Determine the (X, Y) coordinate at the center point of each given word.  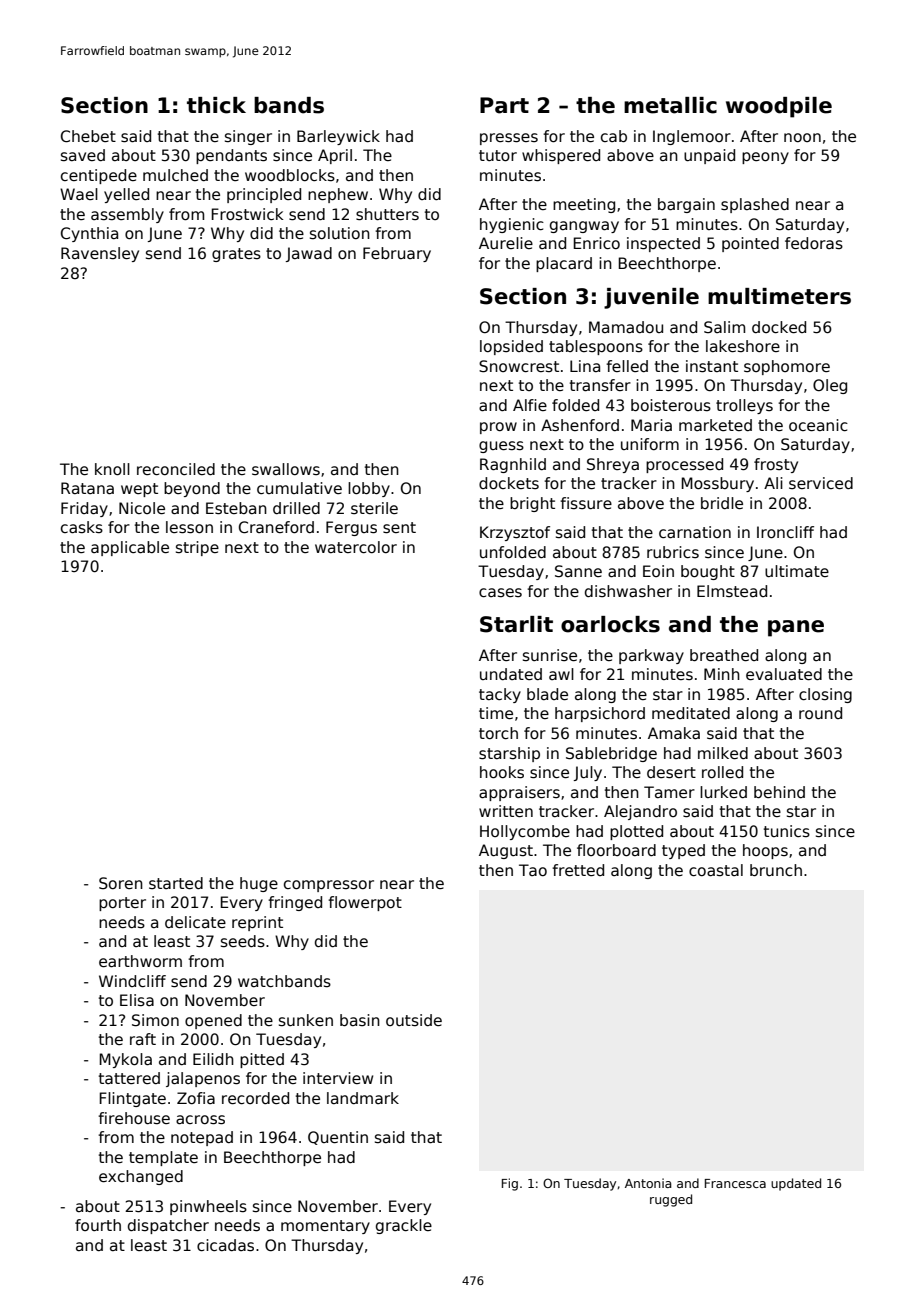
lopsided (511, 347)
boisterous (671, 405)
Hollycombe (525, 832)
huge (259, 884)
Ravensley (100, 254)
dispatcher (168, 1226)
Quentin (338, 1138)
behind (779, 792)
